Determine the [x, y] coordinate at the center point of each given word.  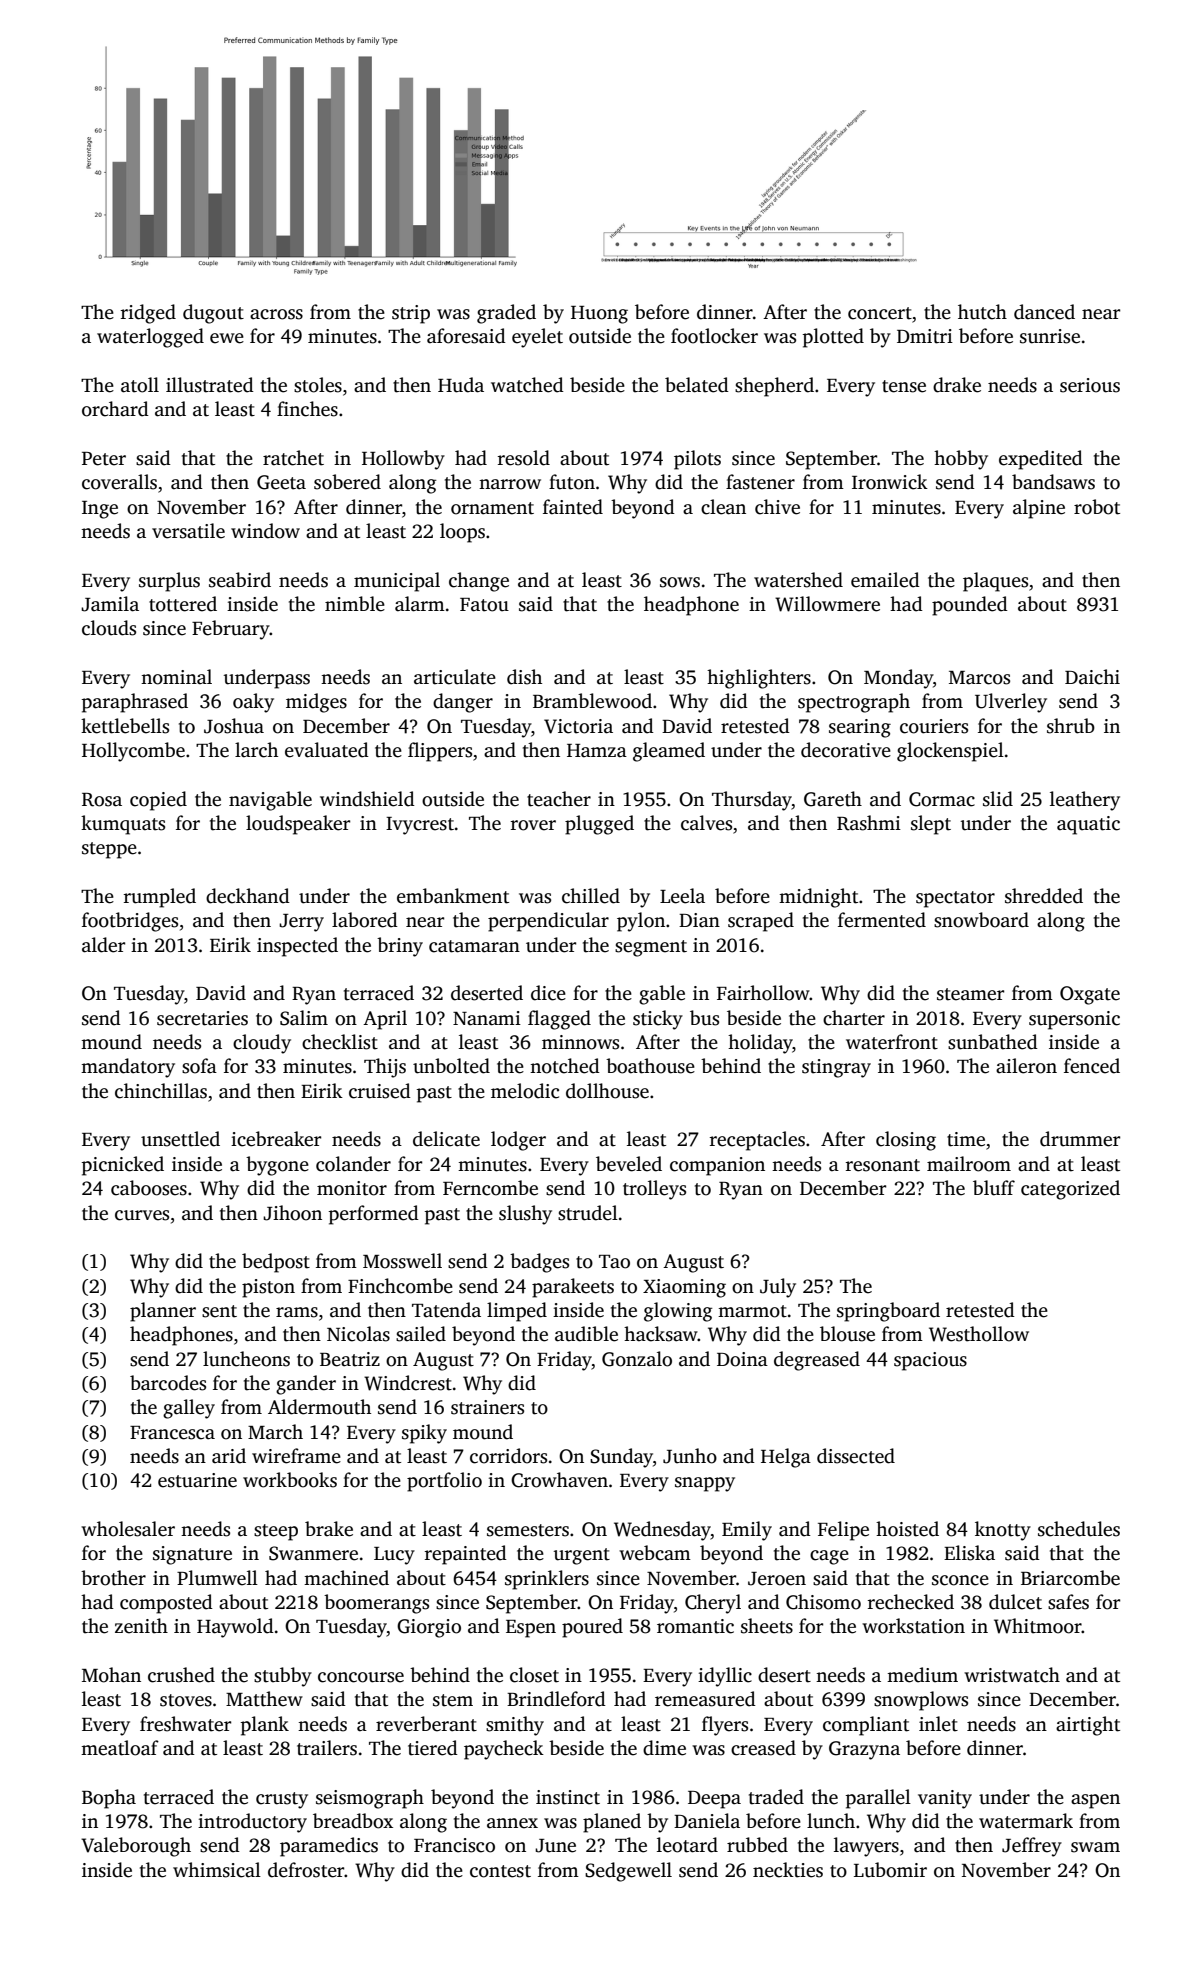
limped [517, 1312]
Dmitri [925, 336]
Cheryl [713, 1604]
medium [922, 1675]
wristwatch [1012, 1675]
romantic [695, 1626]
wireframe [296, 1456]
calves [706, 823]
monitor [352, 1188]
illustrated [210, 385]
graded [506, 314]
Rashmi [869, 823]
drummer [1080, 1139]
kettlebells [125, 726]
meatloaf [120, 1748]
